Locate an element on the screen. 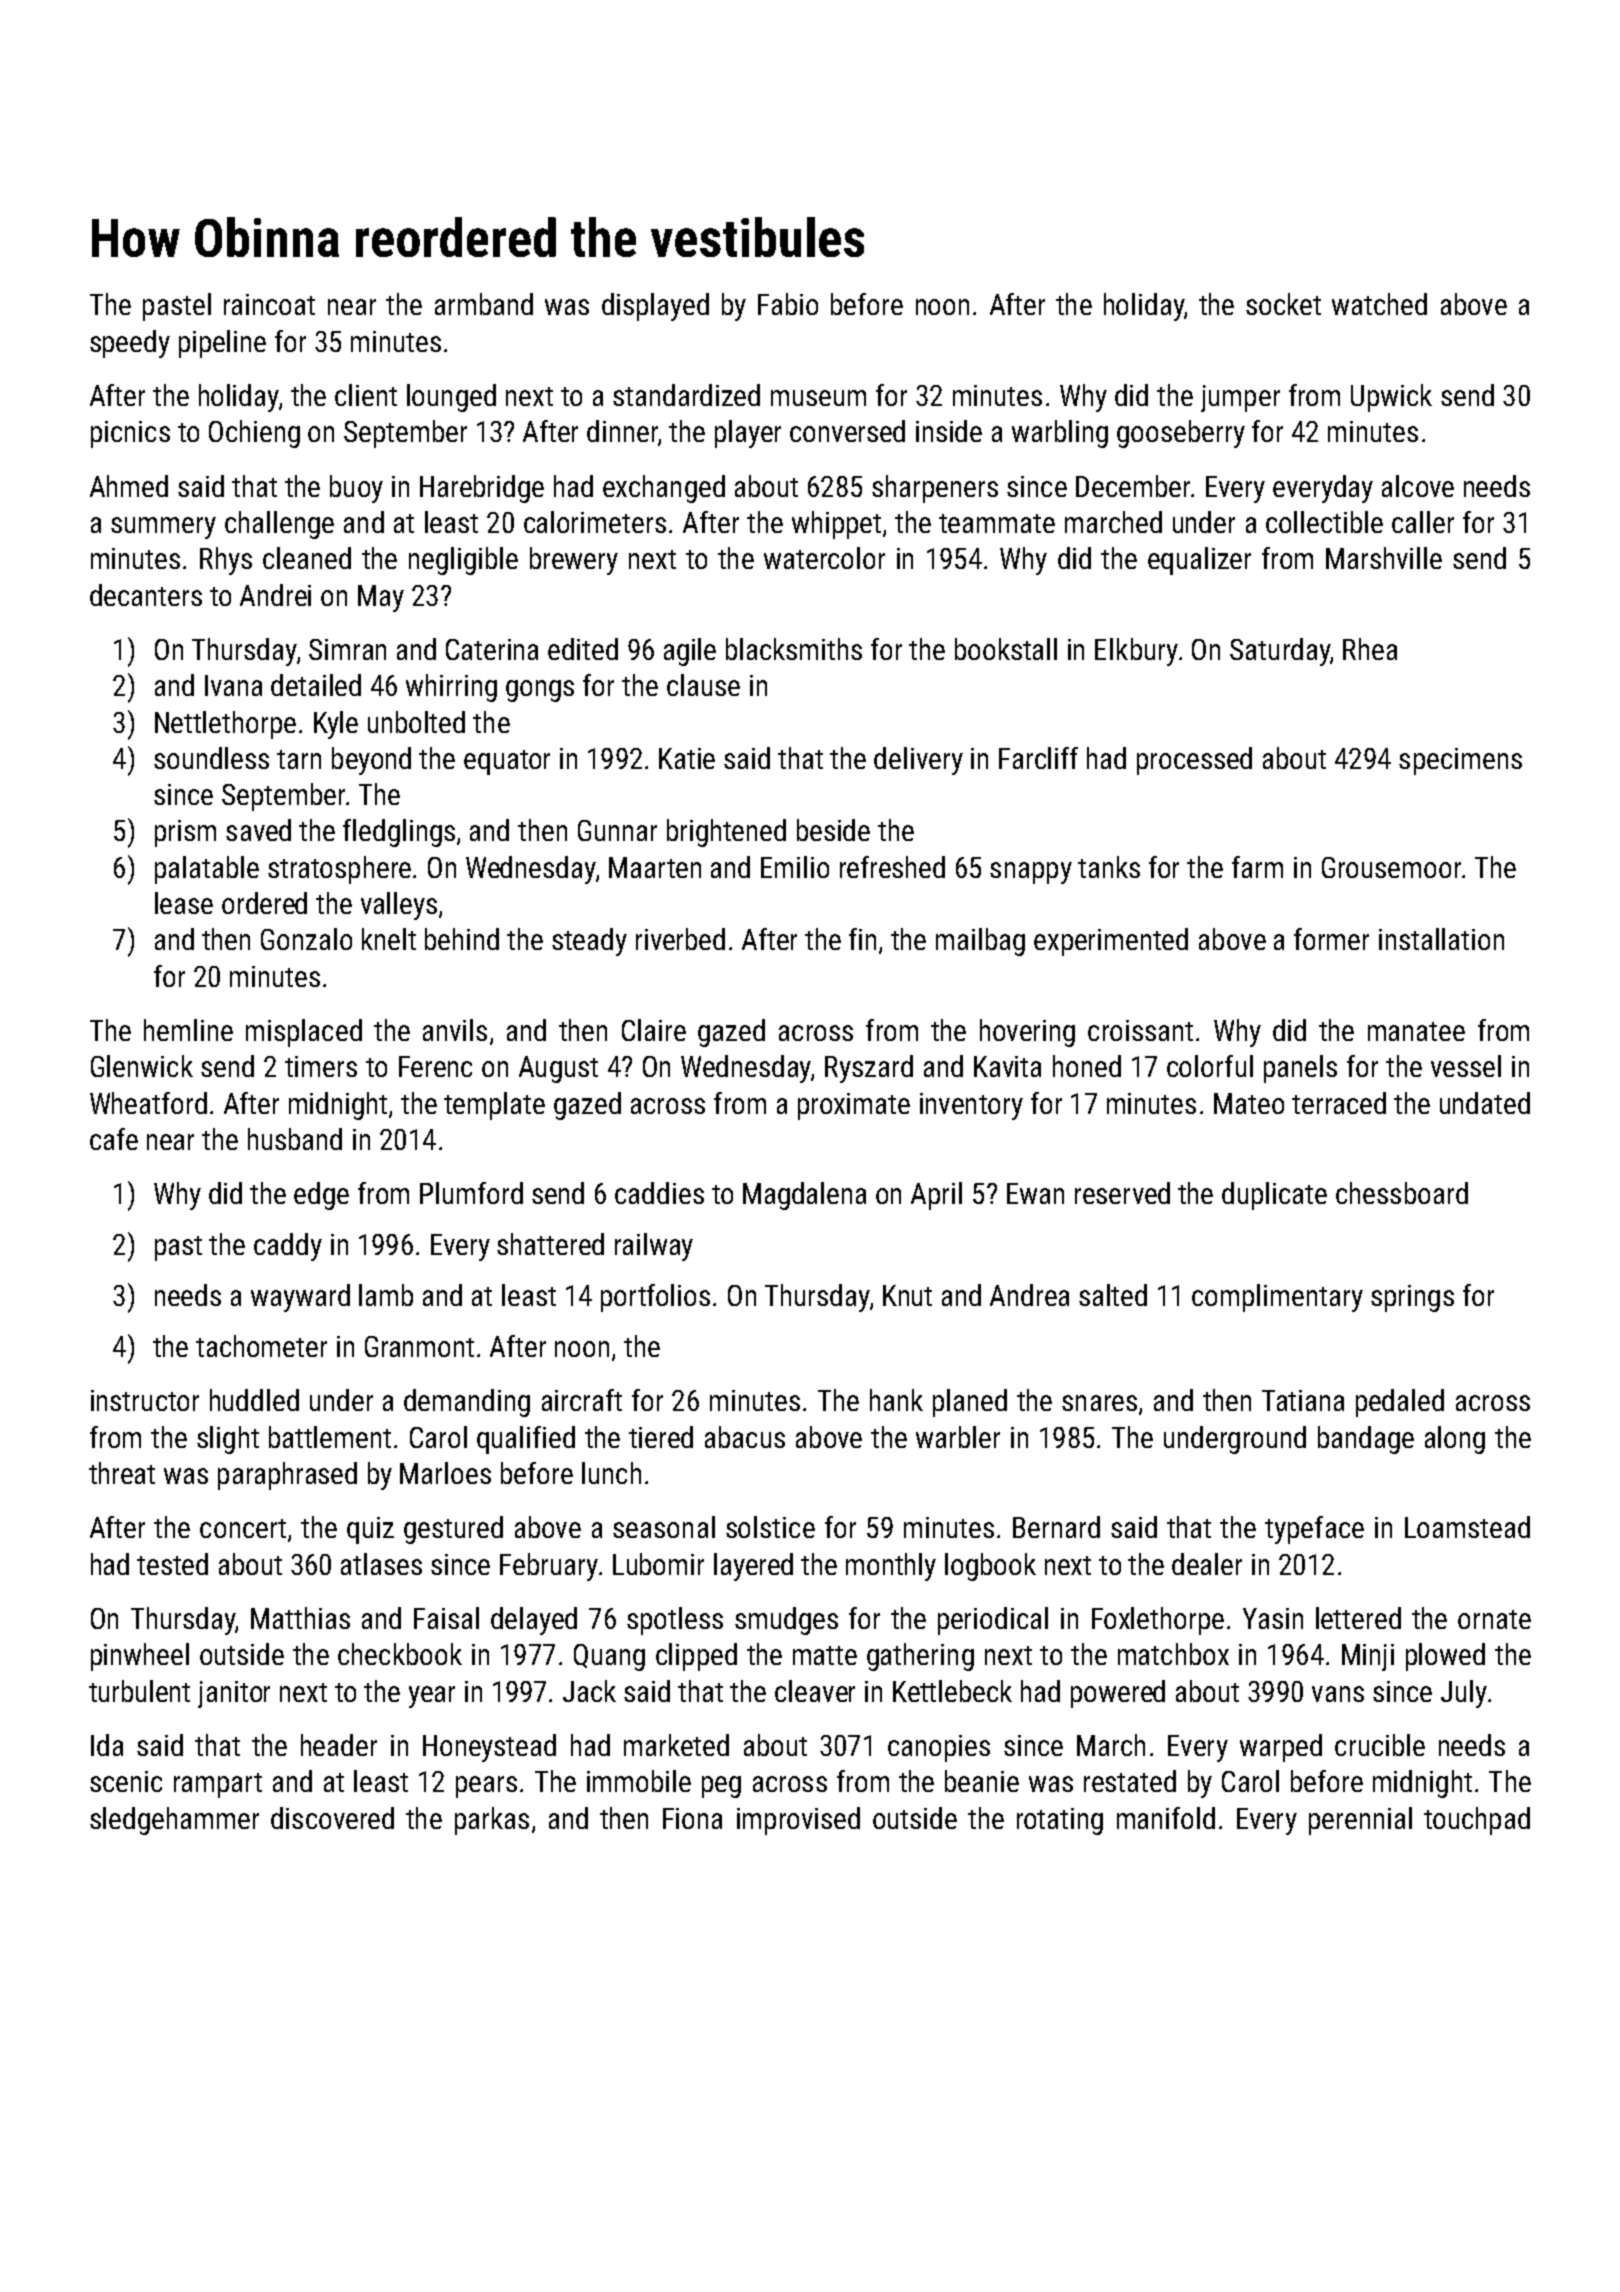 The image size is (1620, 2292). socket is located at coordinates (1283, 304).
